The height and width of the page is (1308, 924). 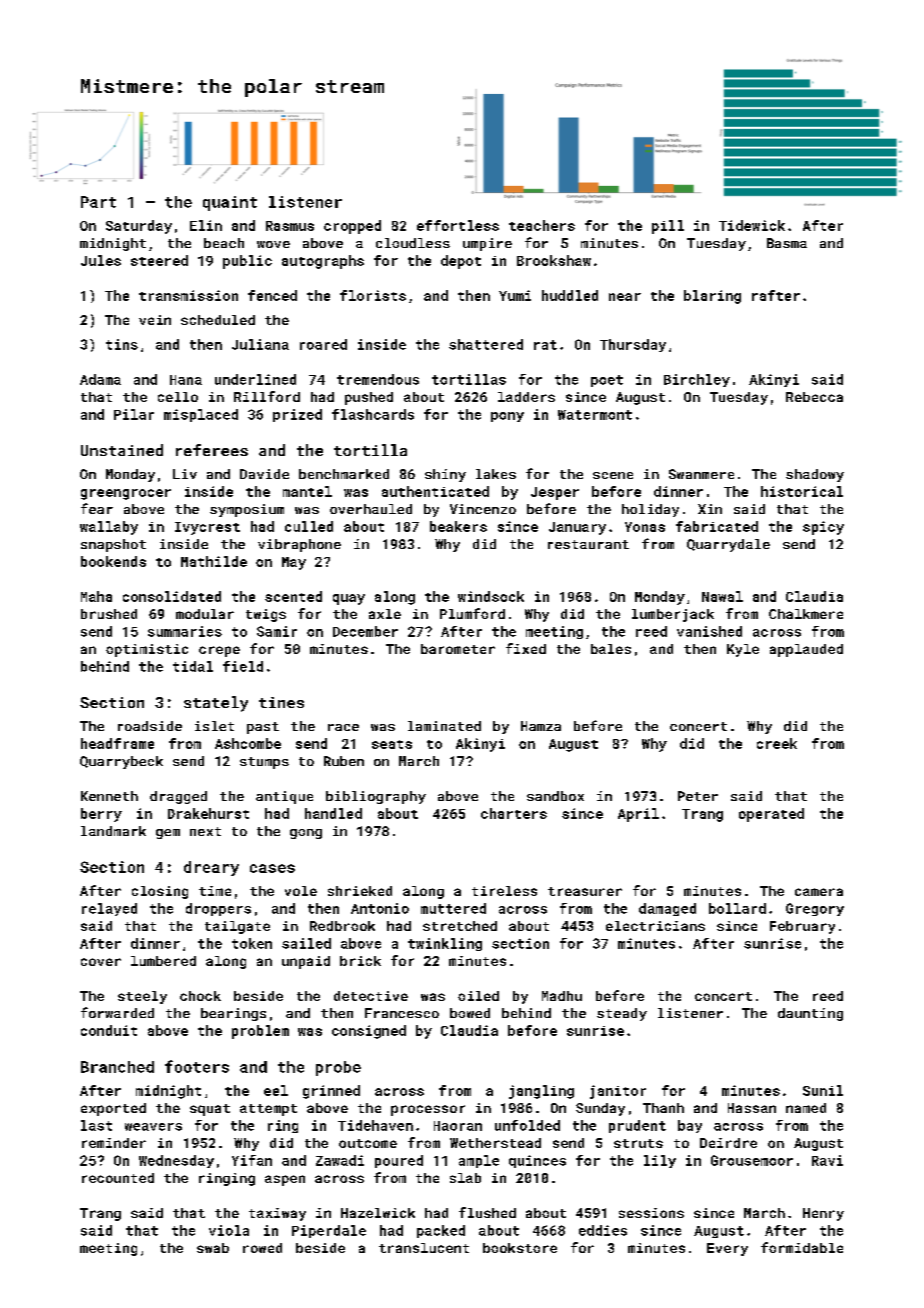 I want to click on Rebecca, so click(x=814, y=397).
